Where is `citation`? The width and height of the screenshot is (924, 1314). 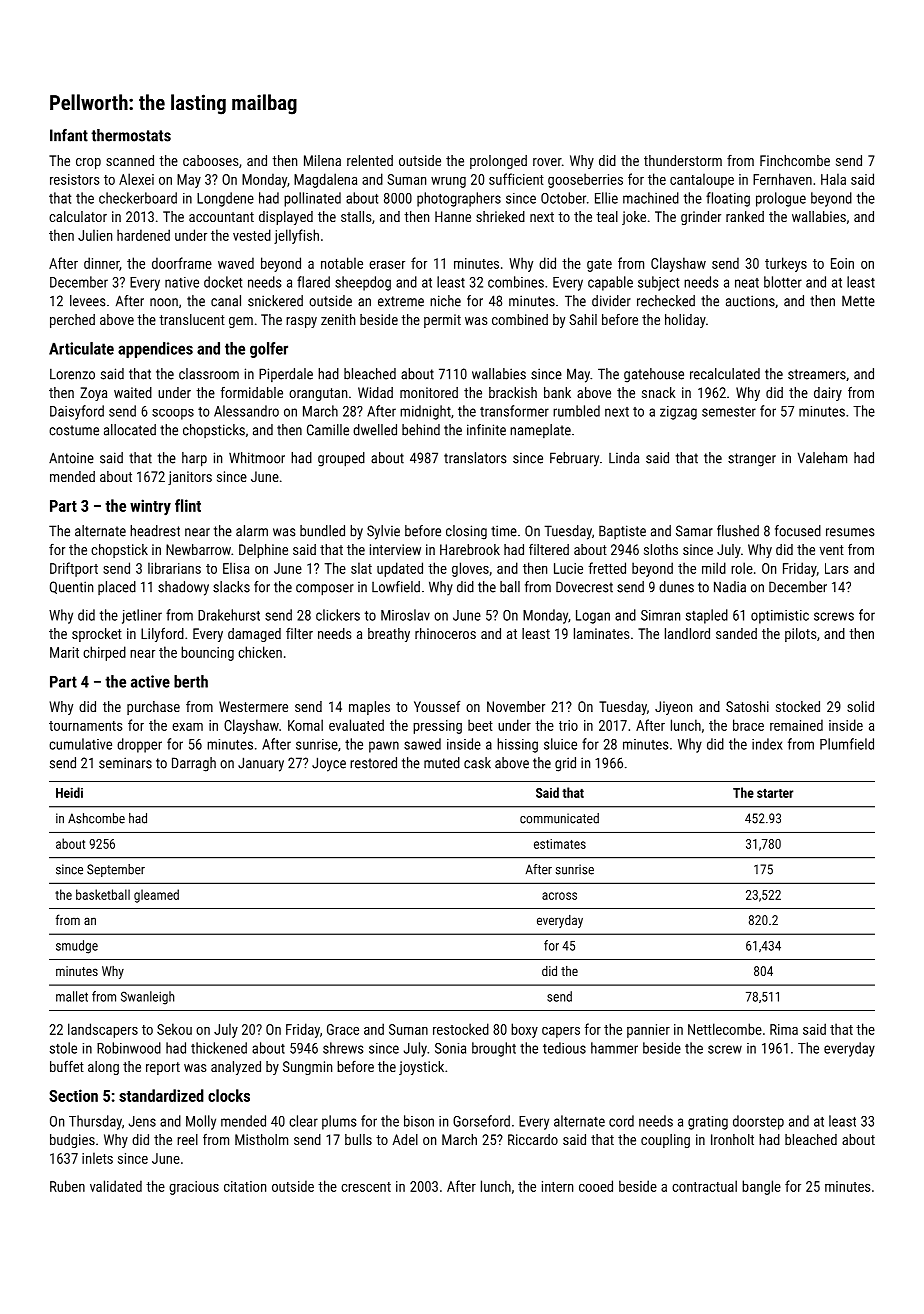
citation is located at coordinates (245, 1186).
